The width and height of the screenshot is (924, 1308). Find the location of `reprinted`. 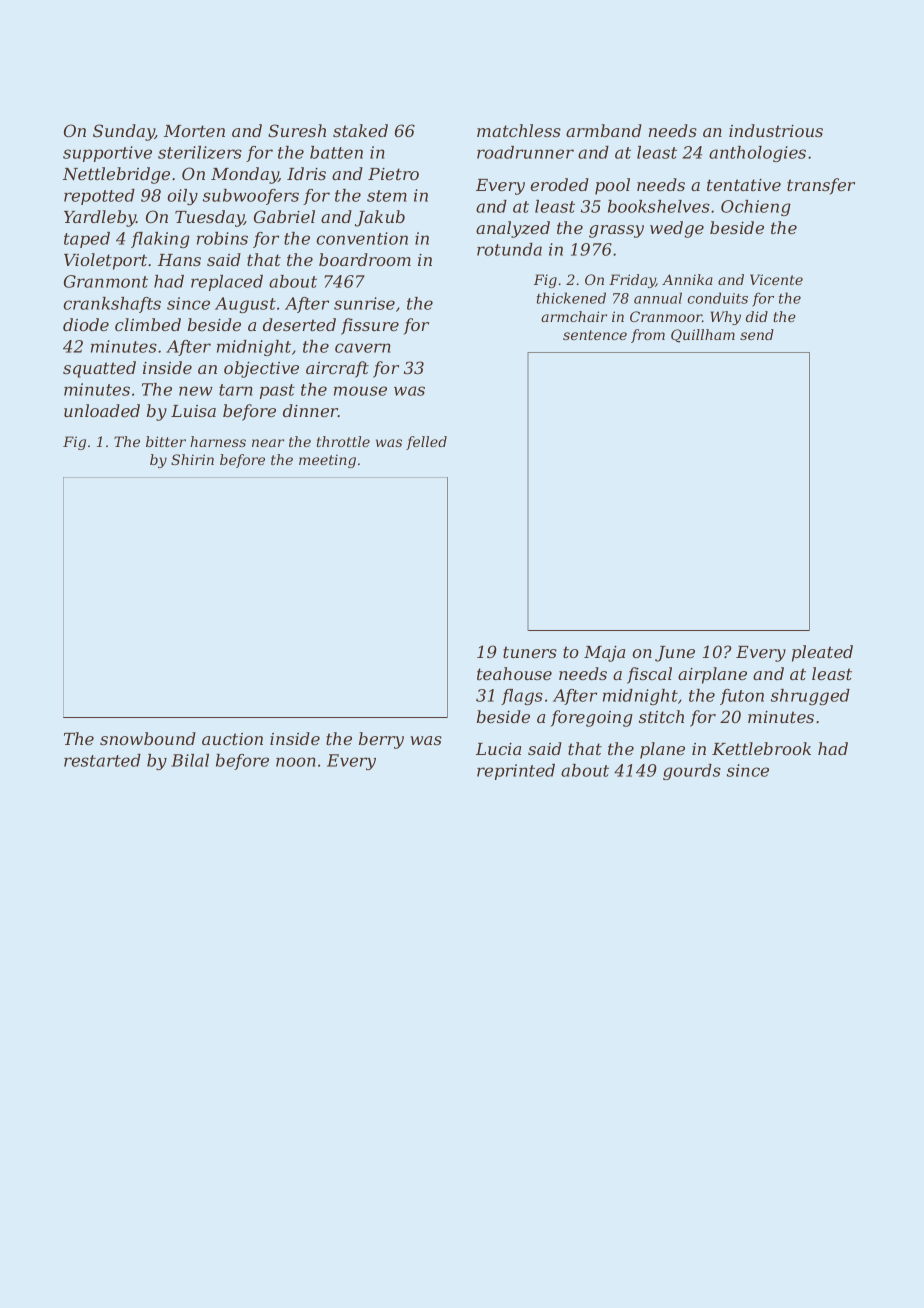

reprinted is located at coordinates (516, 772).
